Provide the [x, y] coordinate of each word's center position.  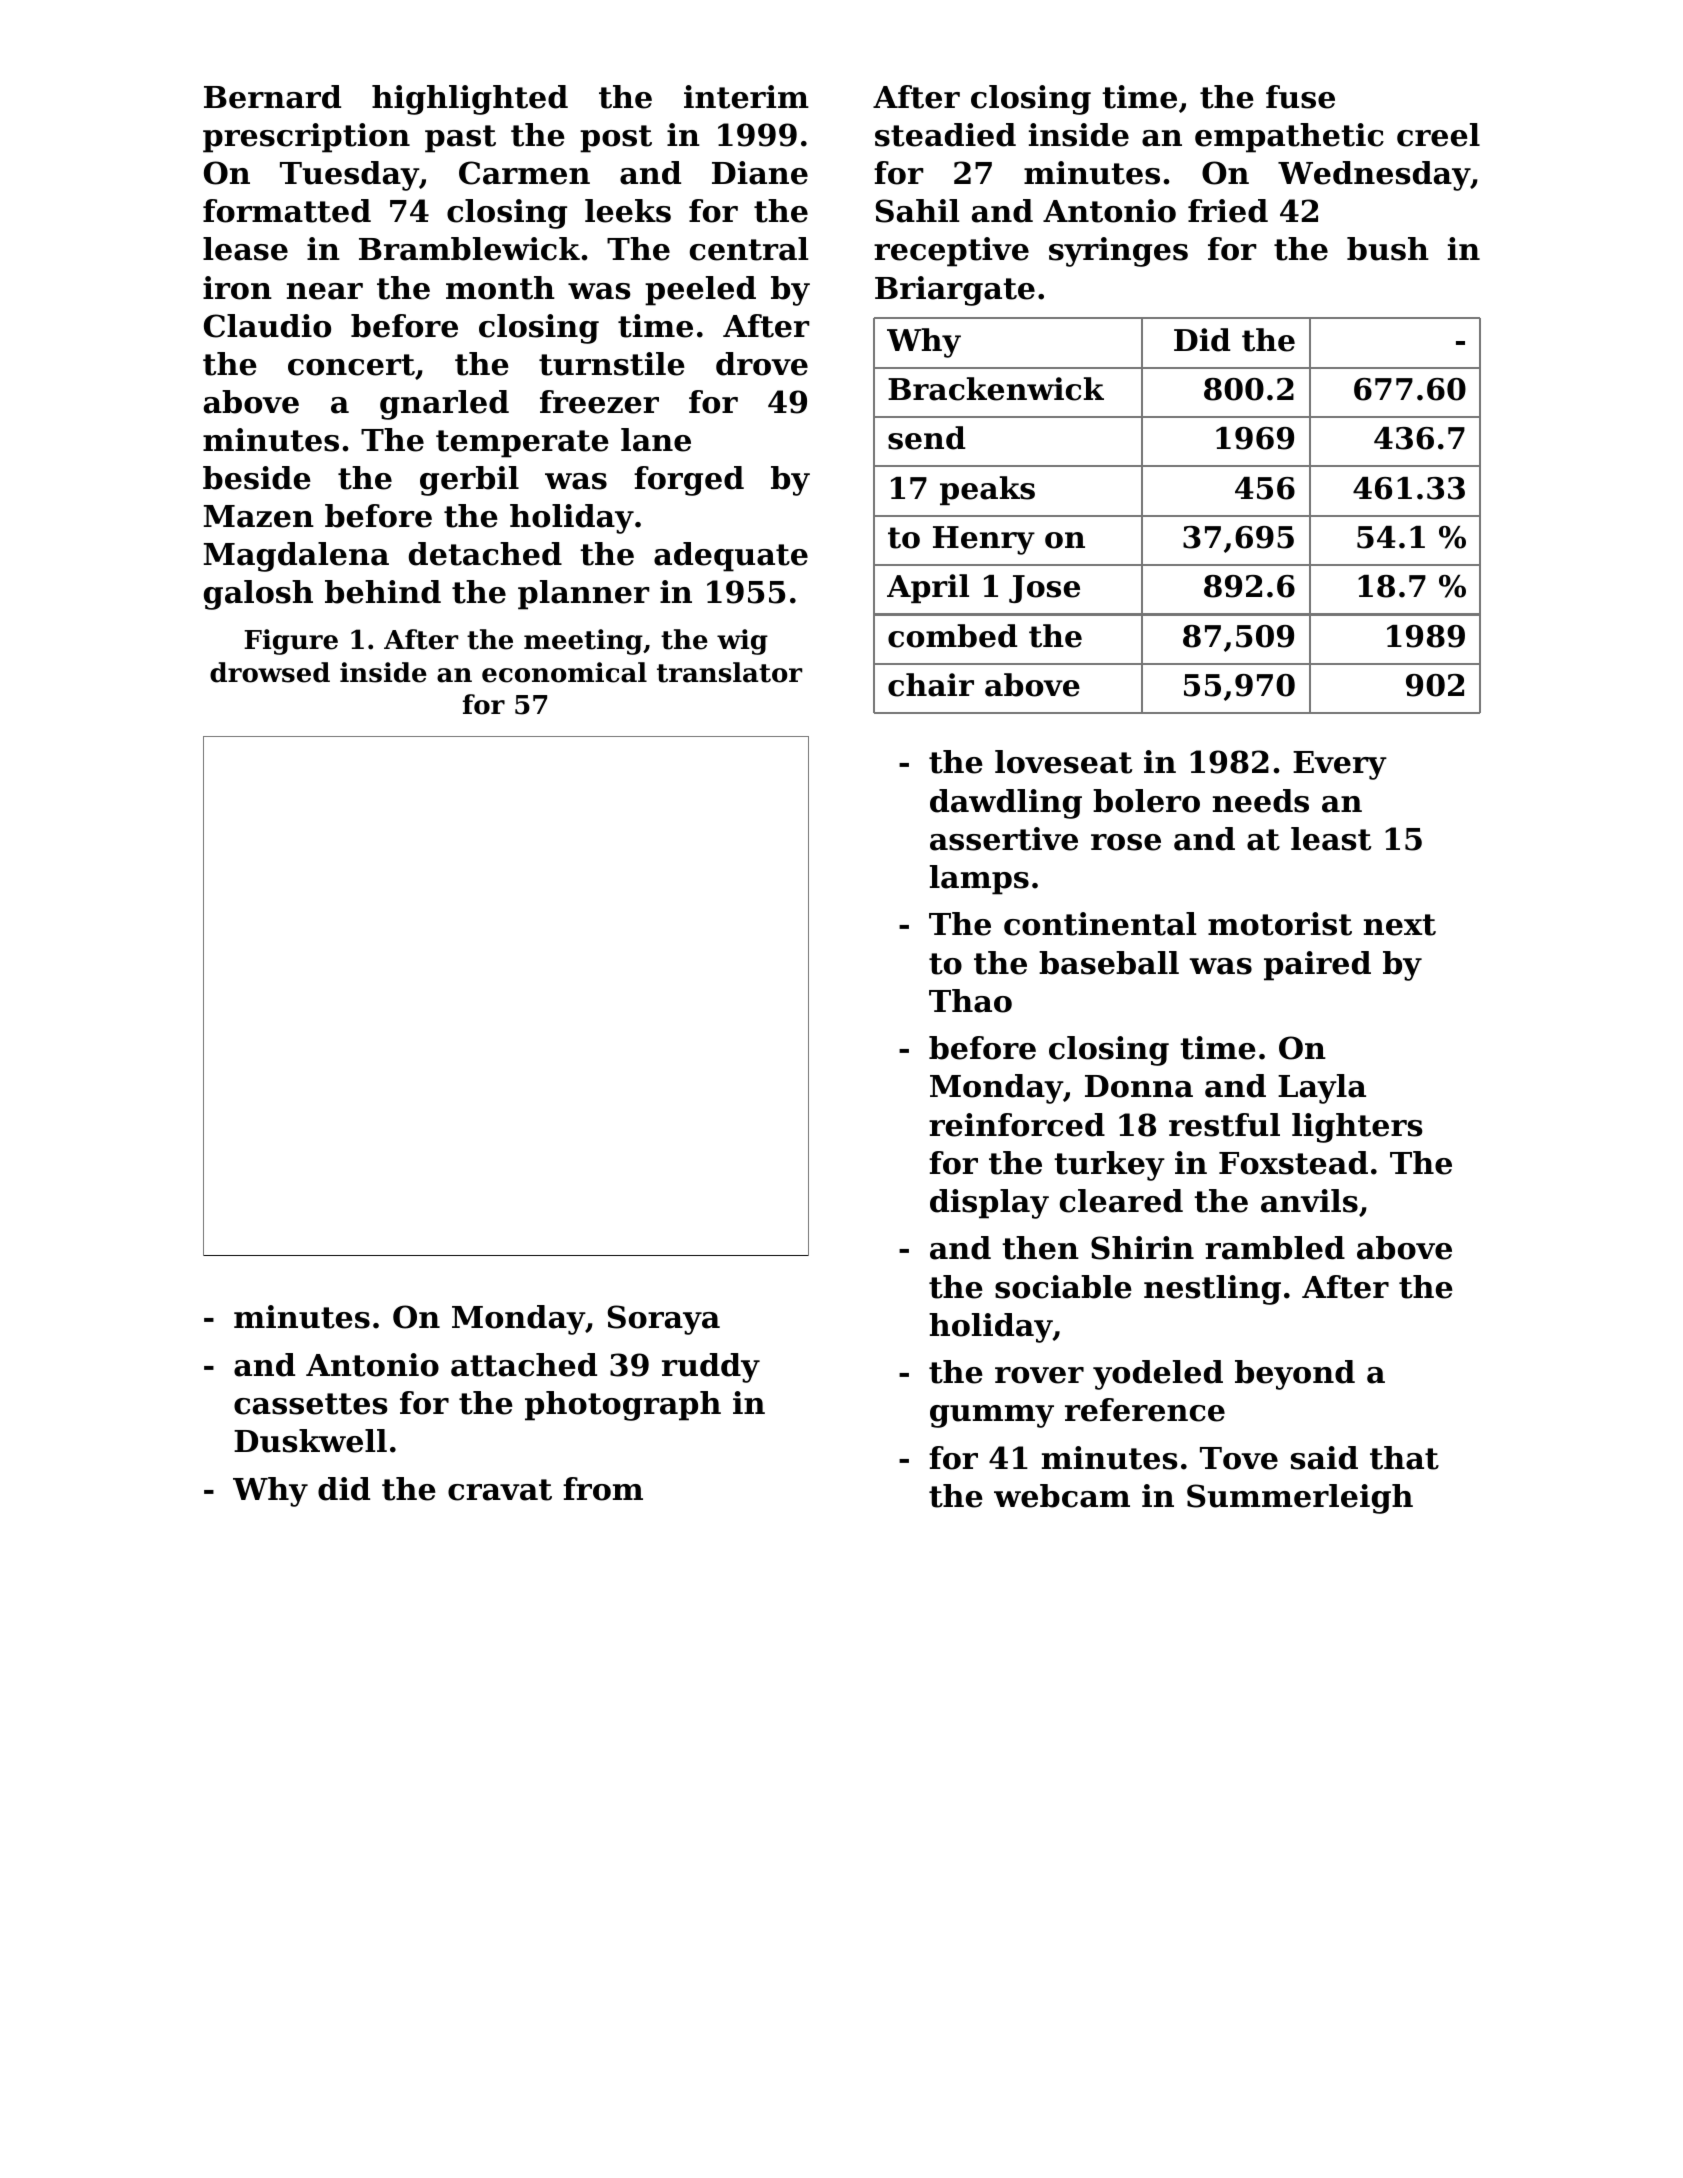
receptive [951, 252]
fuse [1300, 97]
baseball [1109, 963]
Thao [970, 1001]
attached [524, 1365]
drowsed [270, 672]
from [603, 1489]
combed [953, 636]
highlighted [470, 100]
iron [237, 288]
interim [746, 97]
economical [564, 672]
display [989, 1204]
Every [1340, 765]
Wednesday [1374, 176]
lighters [1357, 1128]
